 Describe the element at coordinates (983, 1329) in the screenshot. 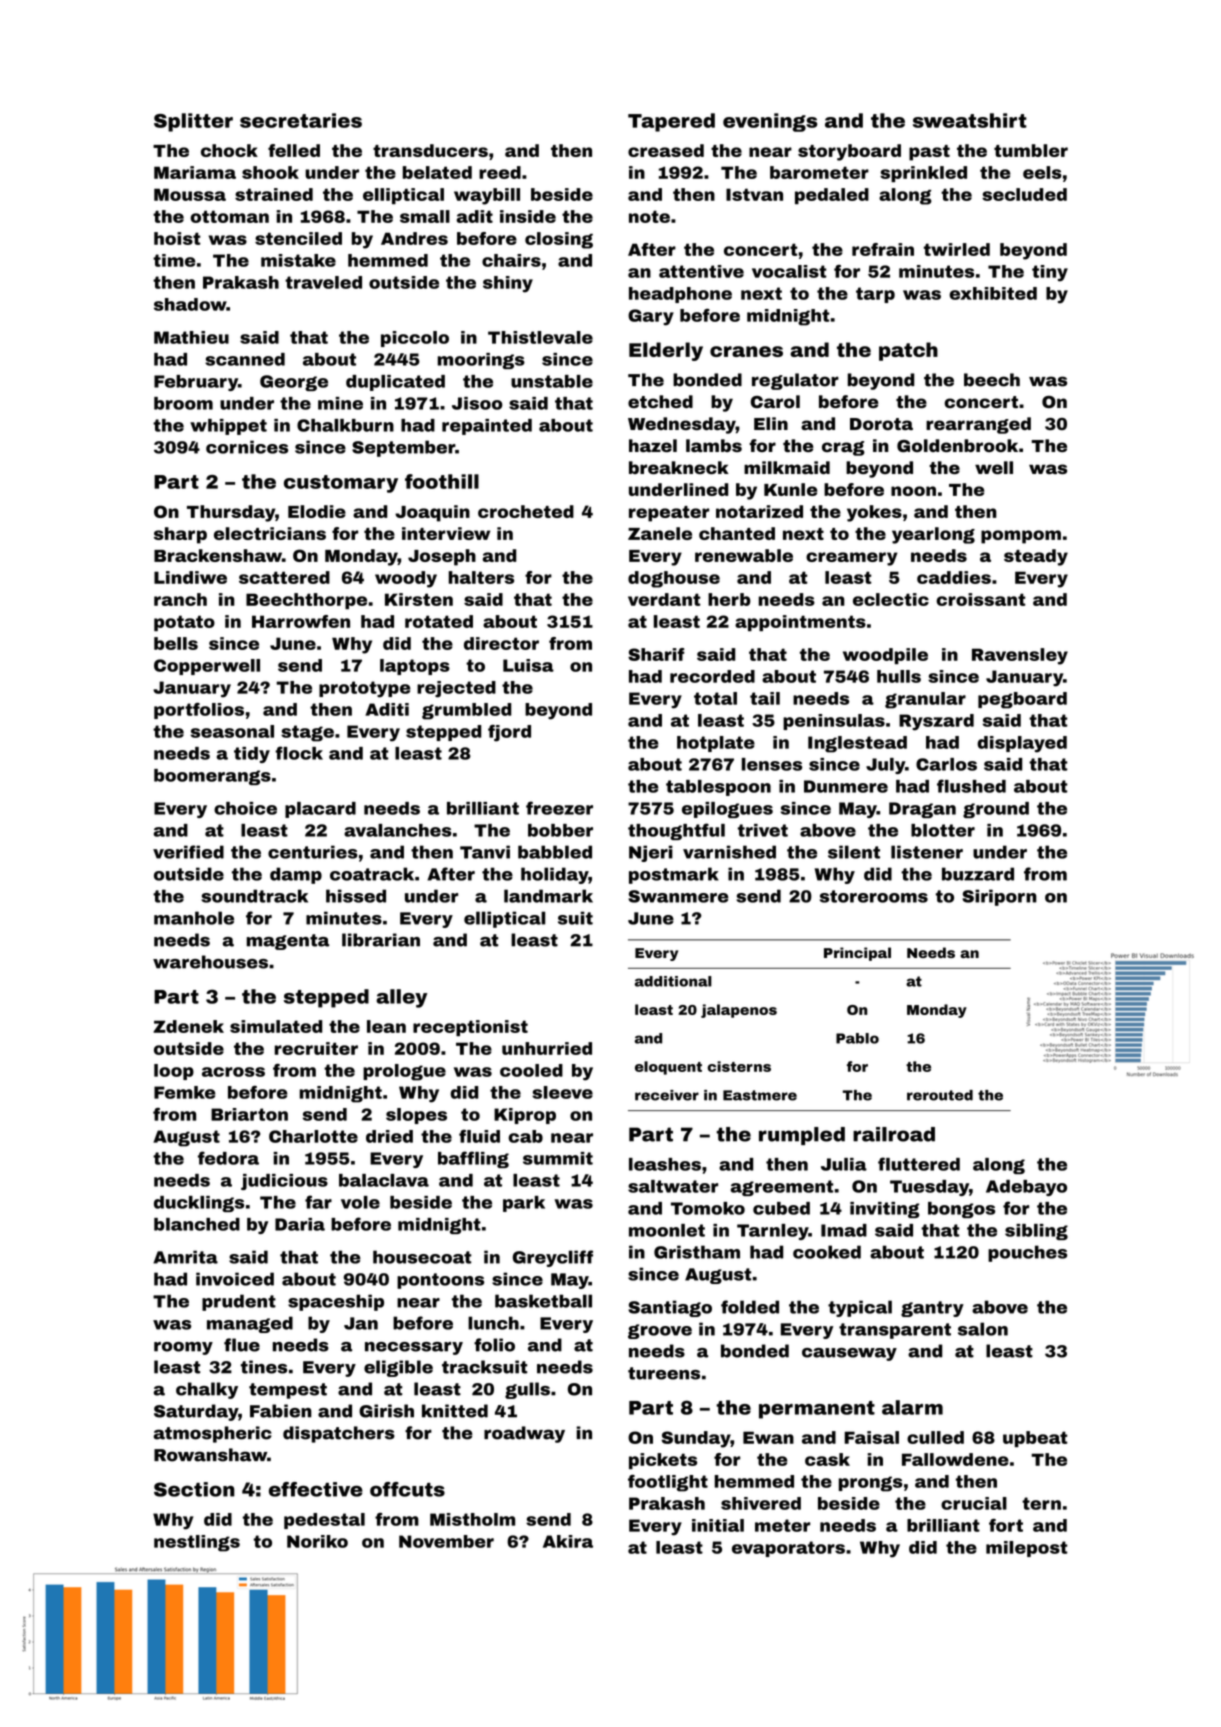

I see `salon` at that location.
